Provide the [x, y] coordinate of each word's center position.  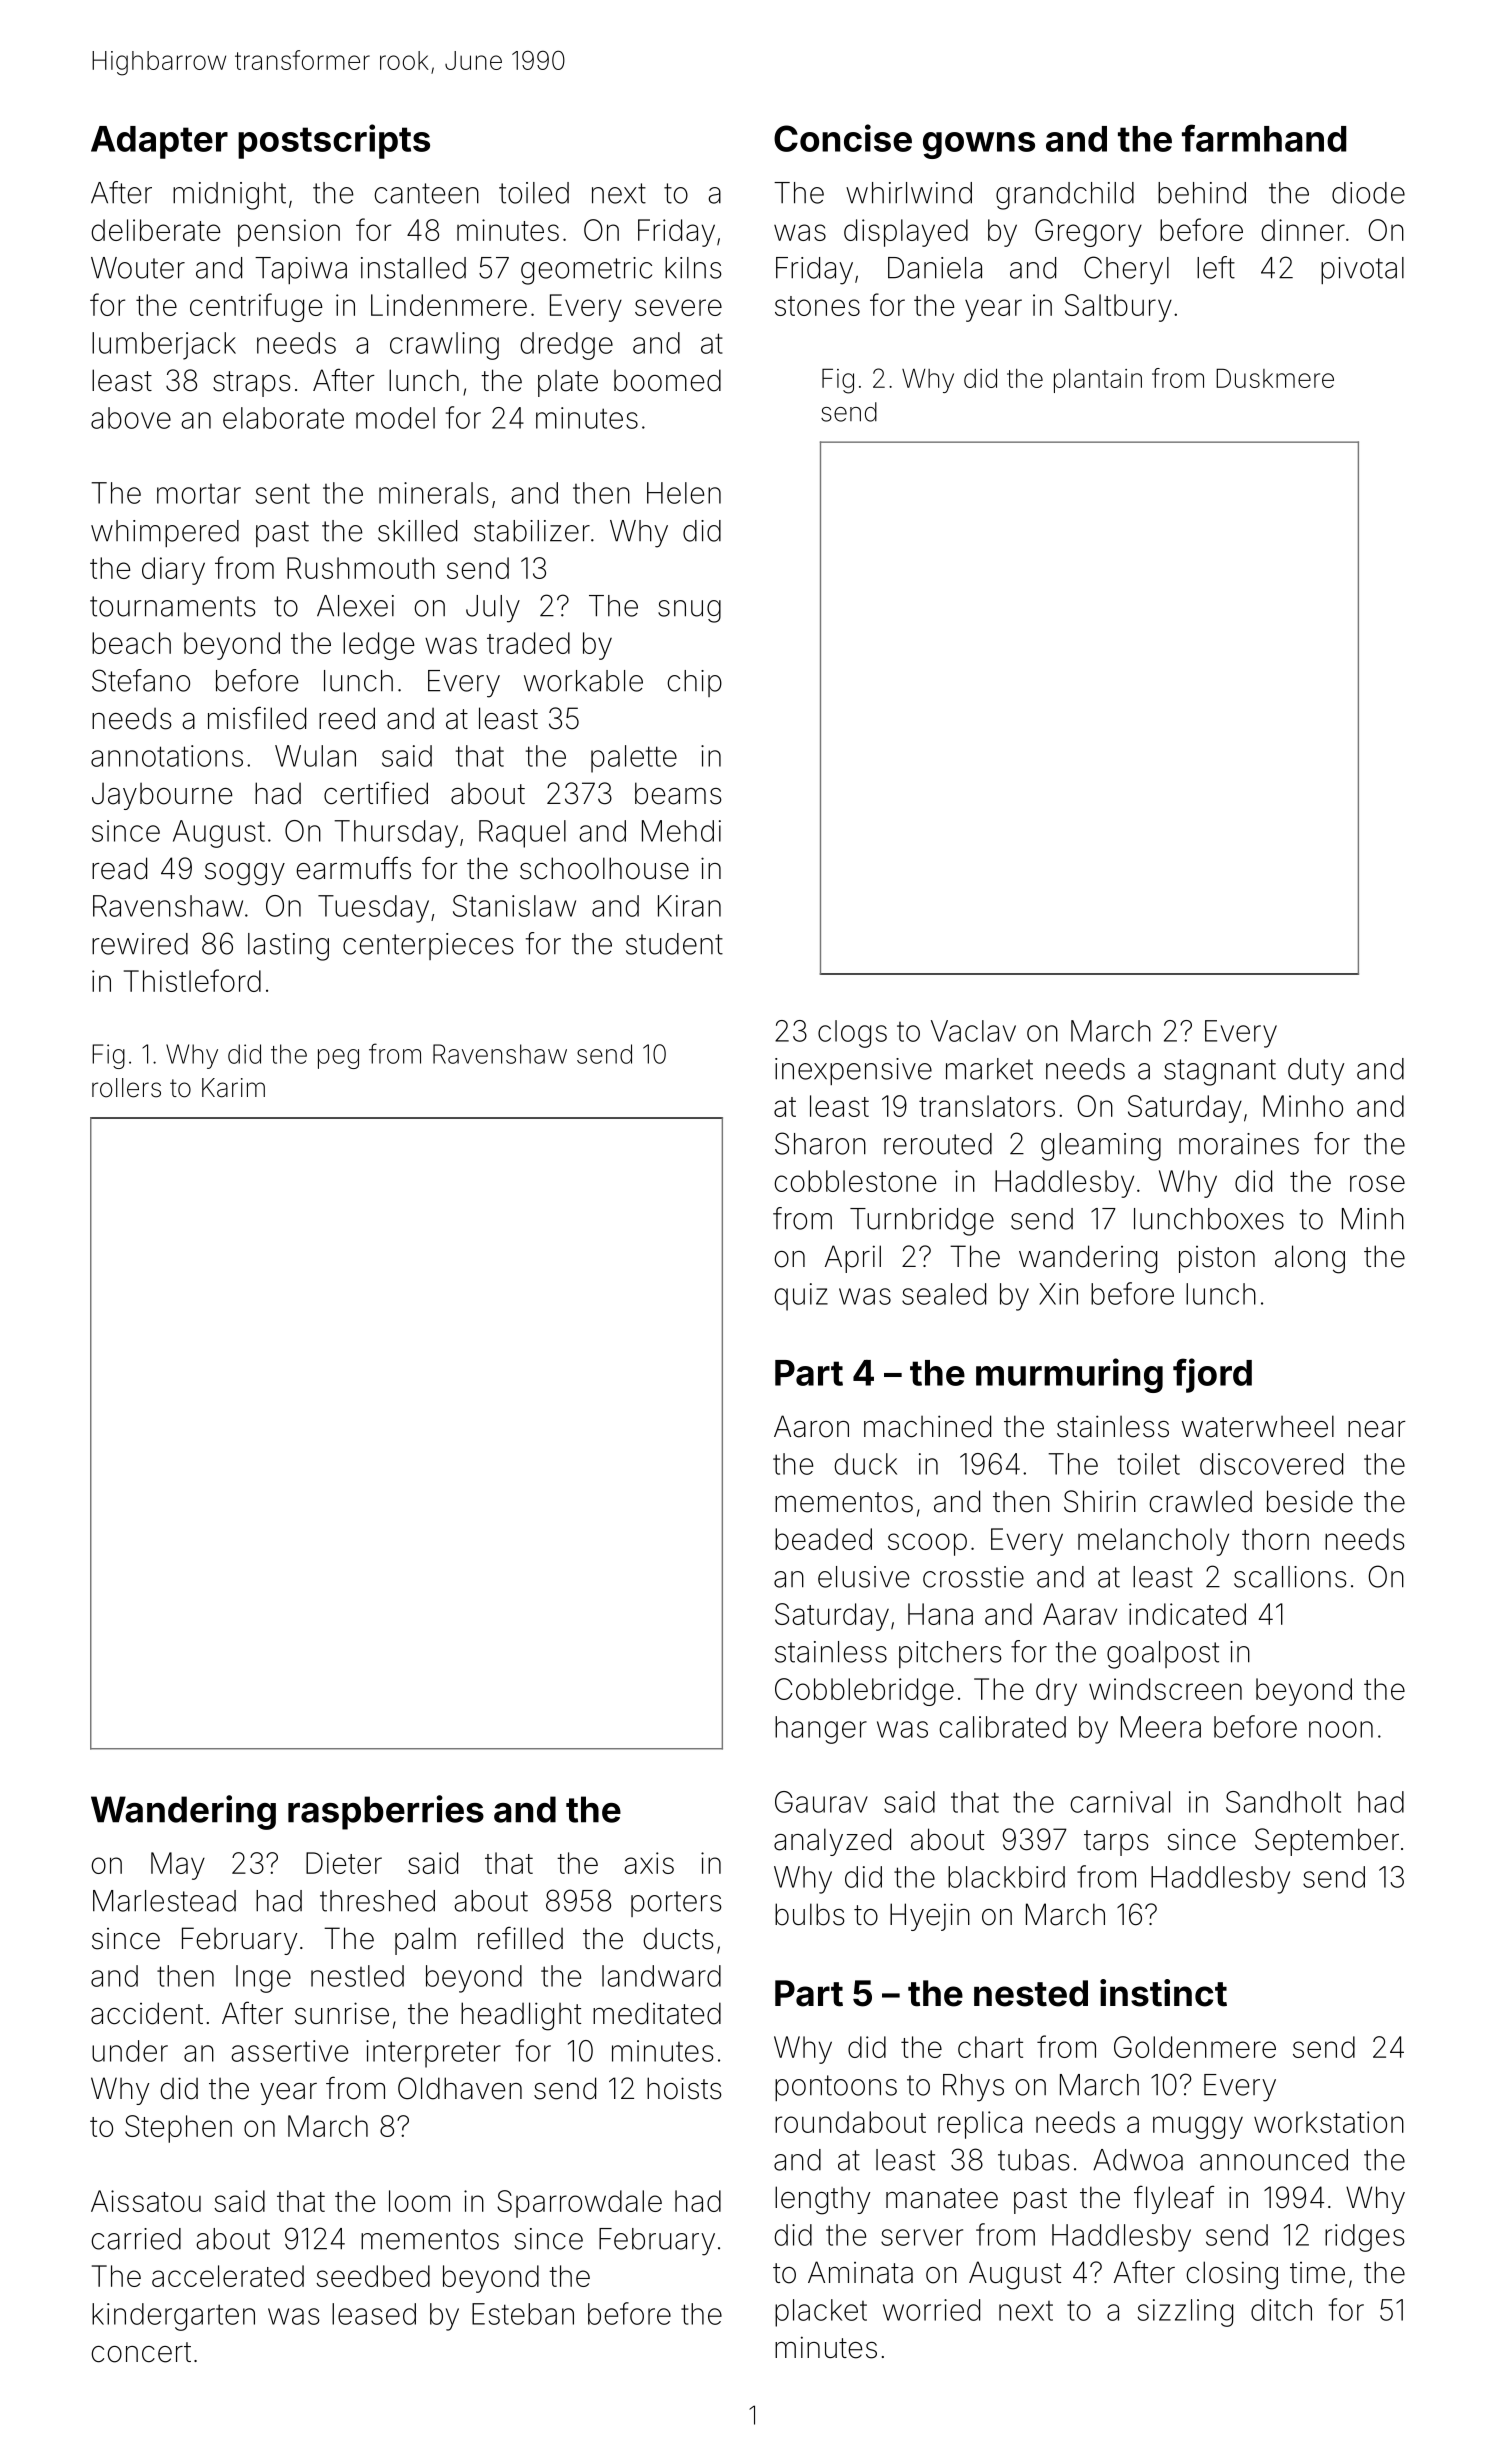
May [178, 1866]
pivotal [1362, 270]
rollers [126, 1088]
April [853, 1259]
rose [1377, 1183]
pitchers [950, 1654]
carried [136, 2239]
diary [173, 571]
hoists [684, 2088]
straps [252, 384]
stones [817, 306]
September [1327, 1842]
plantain [1098, 381]
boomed [667, 380]
